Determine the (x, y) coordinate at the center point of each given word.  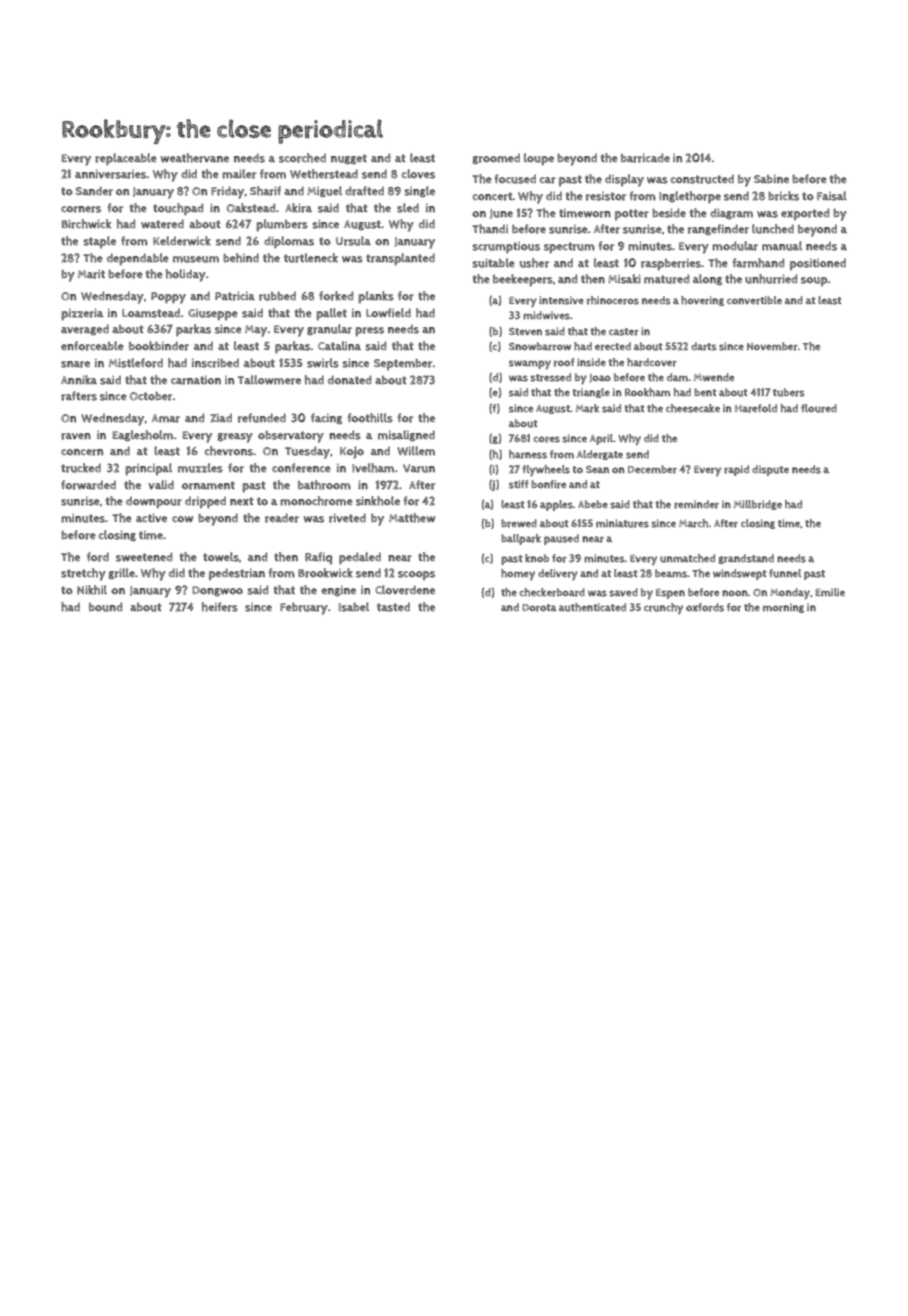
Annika (79, 380)
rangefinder (718, 229)
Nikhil (92, 590)
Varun (419, 468)
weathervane (194, 158)
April (601, 439)
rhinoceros (613, 300)
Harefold (756, 408)
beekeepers (523, 280)
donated (350, 380)
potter (632, 214)
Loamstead (151, 313)
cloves (418, 174)
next (242, 501)
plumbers (282, 225)
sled (408, 208)
